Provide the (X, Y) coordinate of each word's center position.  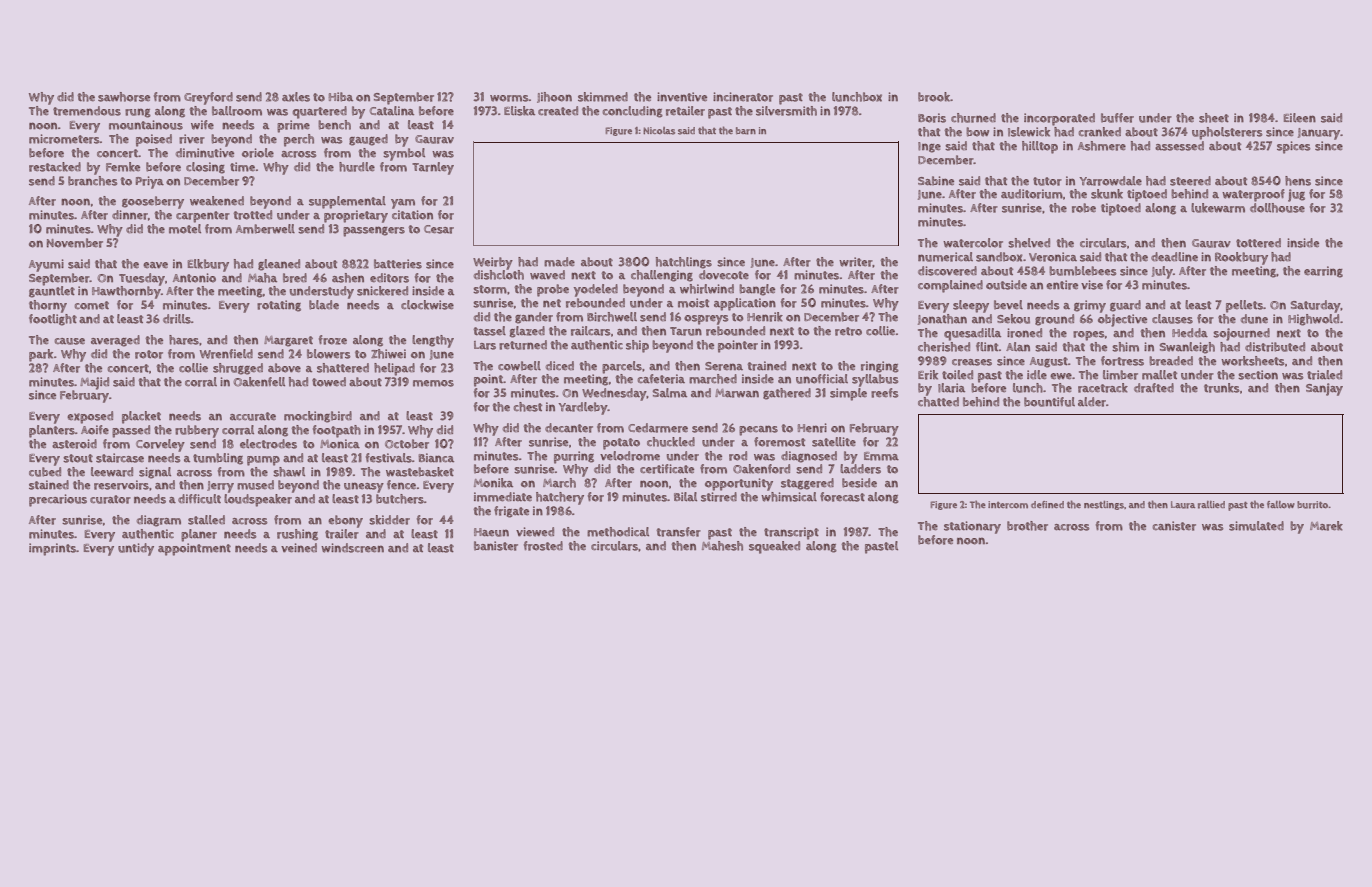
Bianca (436, 457)
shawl (289, 472)
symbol (404, 154)
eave (155, 265)
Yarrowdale (1110, 181)
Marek (1326, 526)
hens (1298, 181)
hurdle (357, 167)
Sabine (936, 180)
